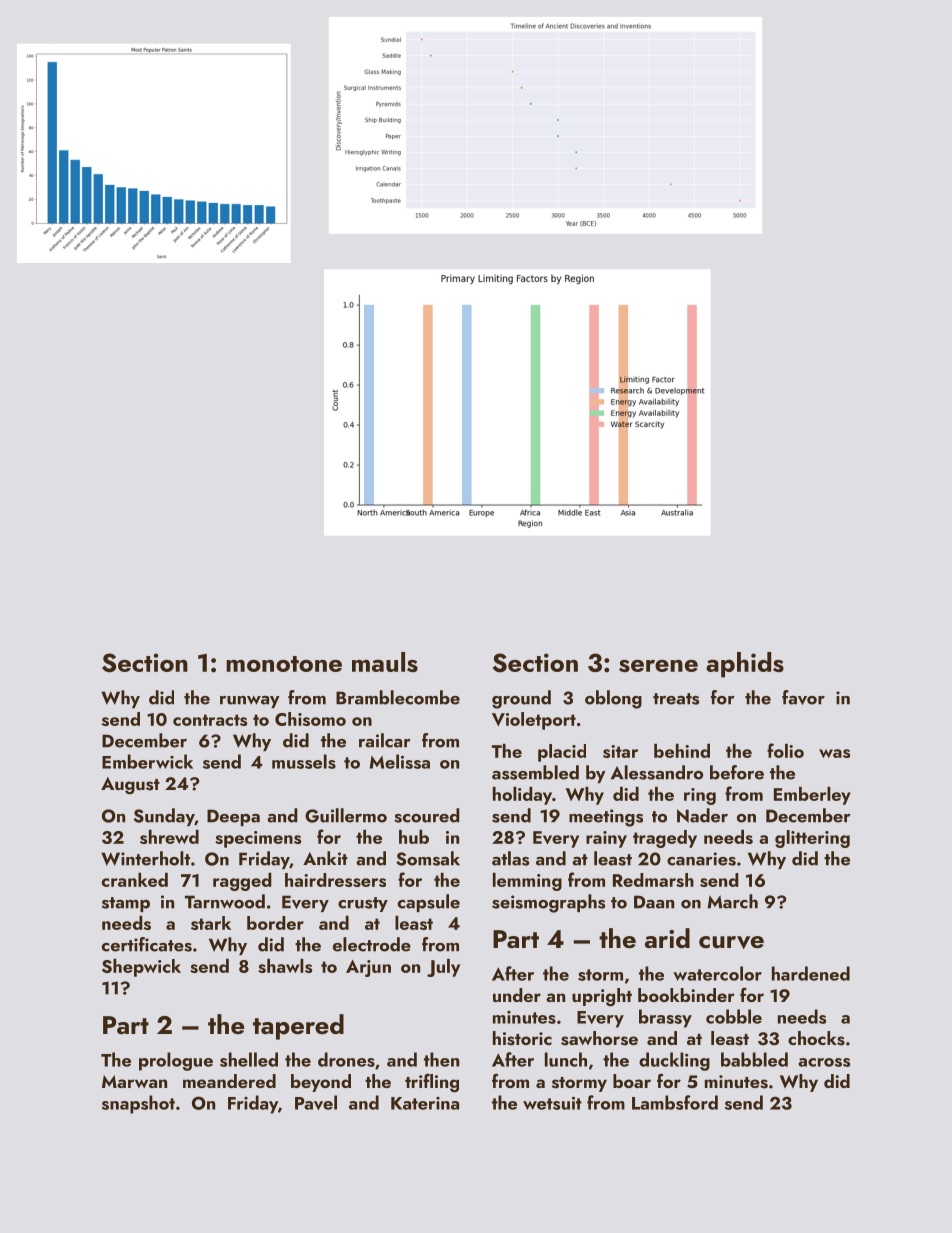  I want to click on across, so click(824, 1062).
